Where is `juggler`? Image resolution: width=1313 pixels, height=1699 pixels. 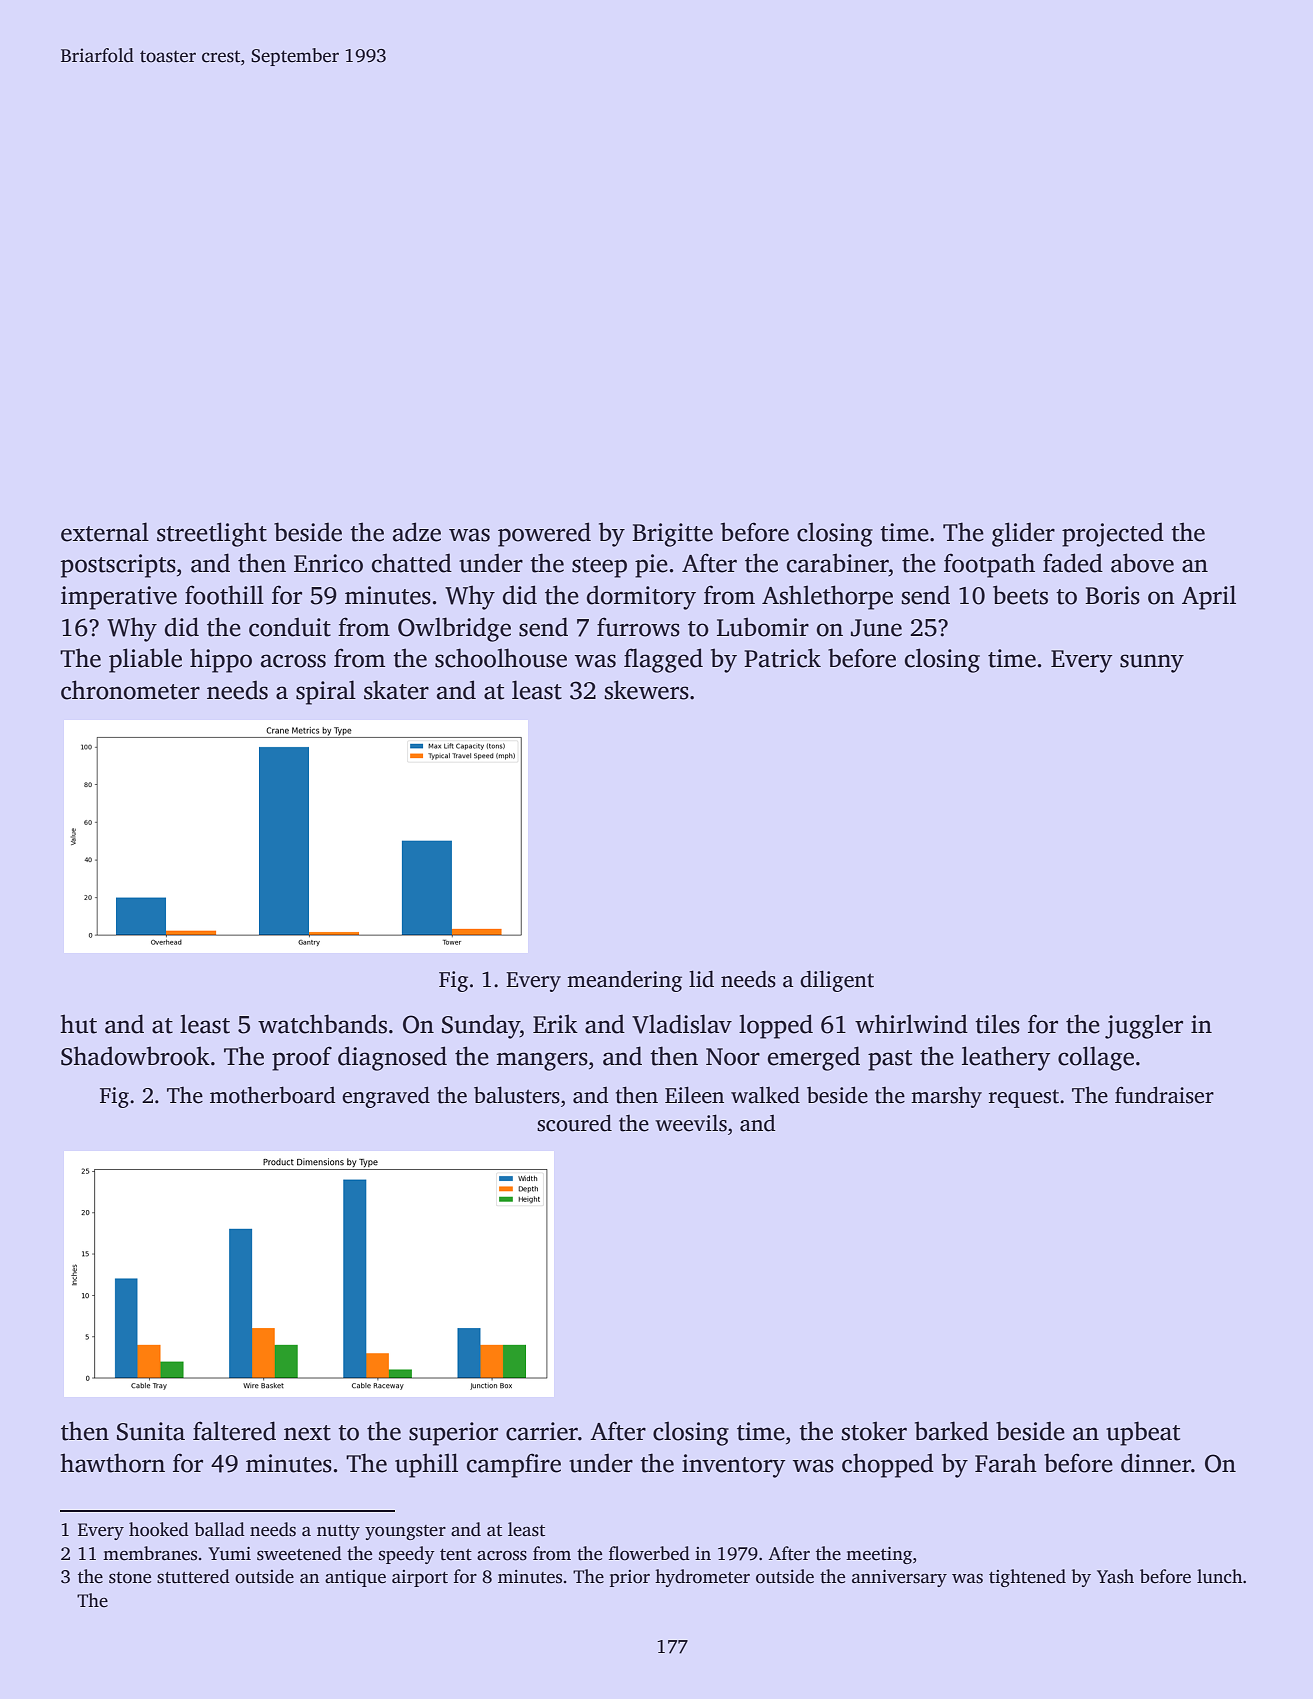 juggler is located at coordinates (1144, 1026).
